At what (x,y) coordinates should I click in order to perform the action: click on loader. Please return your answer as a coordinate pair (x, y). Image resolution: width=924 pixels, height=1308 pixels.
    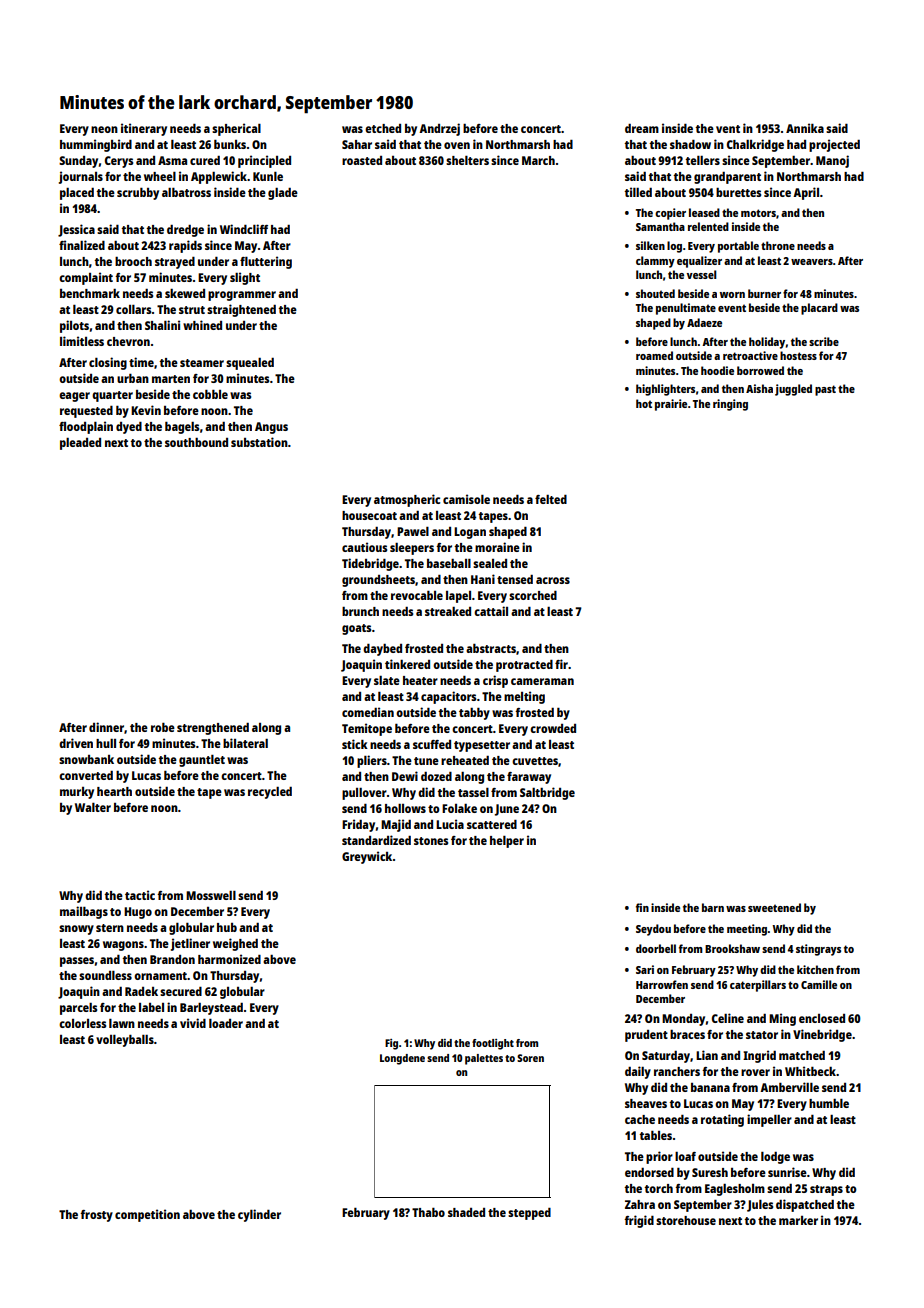
    Looking at the image, I should click on (226, 1023).
